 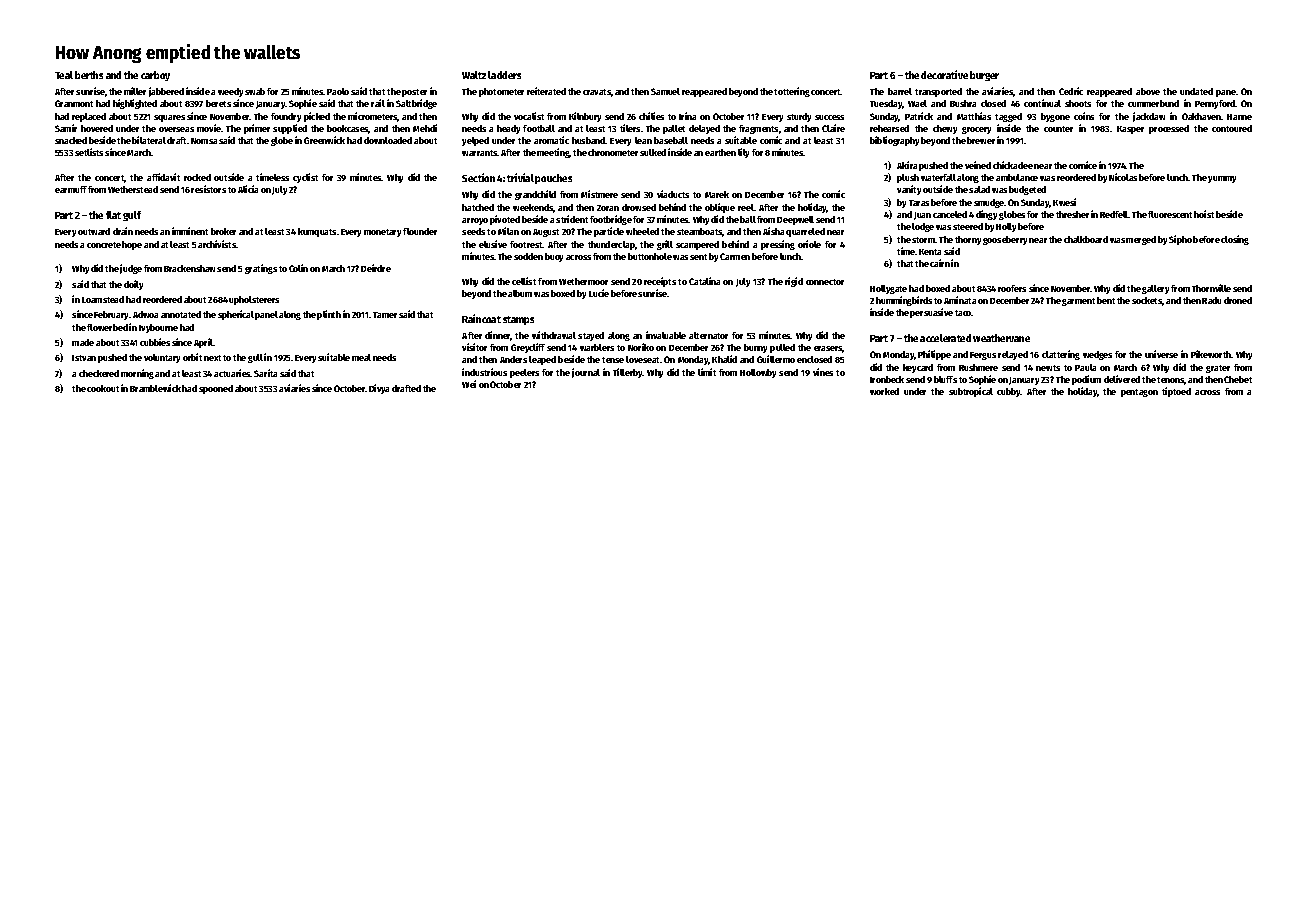 I want to click on Radu, so click(x=1211, y=300).
